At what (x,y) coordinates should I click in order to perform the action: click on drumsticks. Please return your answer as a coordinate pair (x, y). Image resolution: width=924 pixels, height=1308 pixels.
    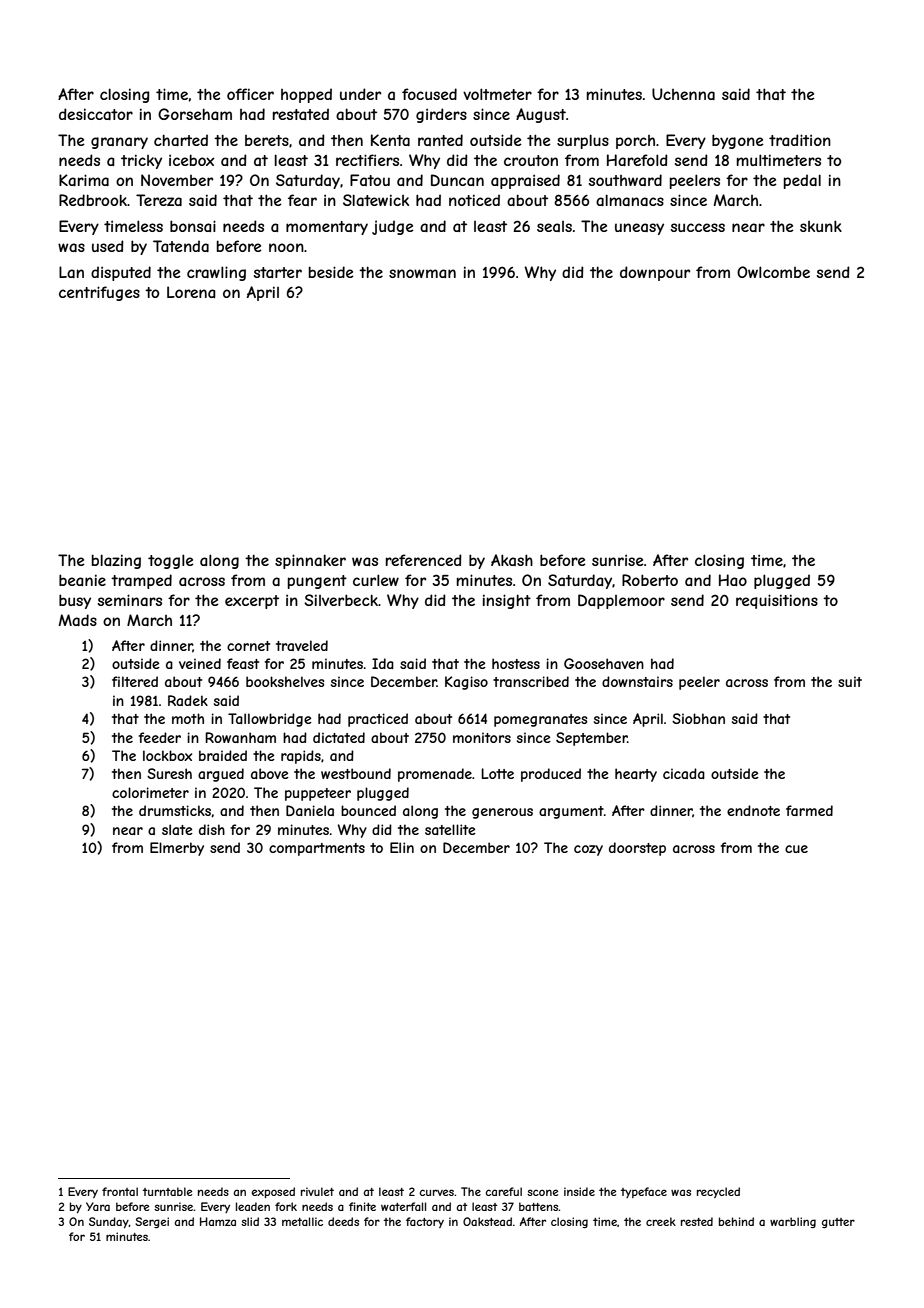
    Looking at the image, I should click on (175, 810).
